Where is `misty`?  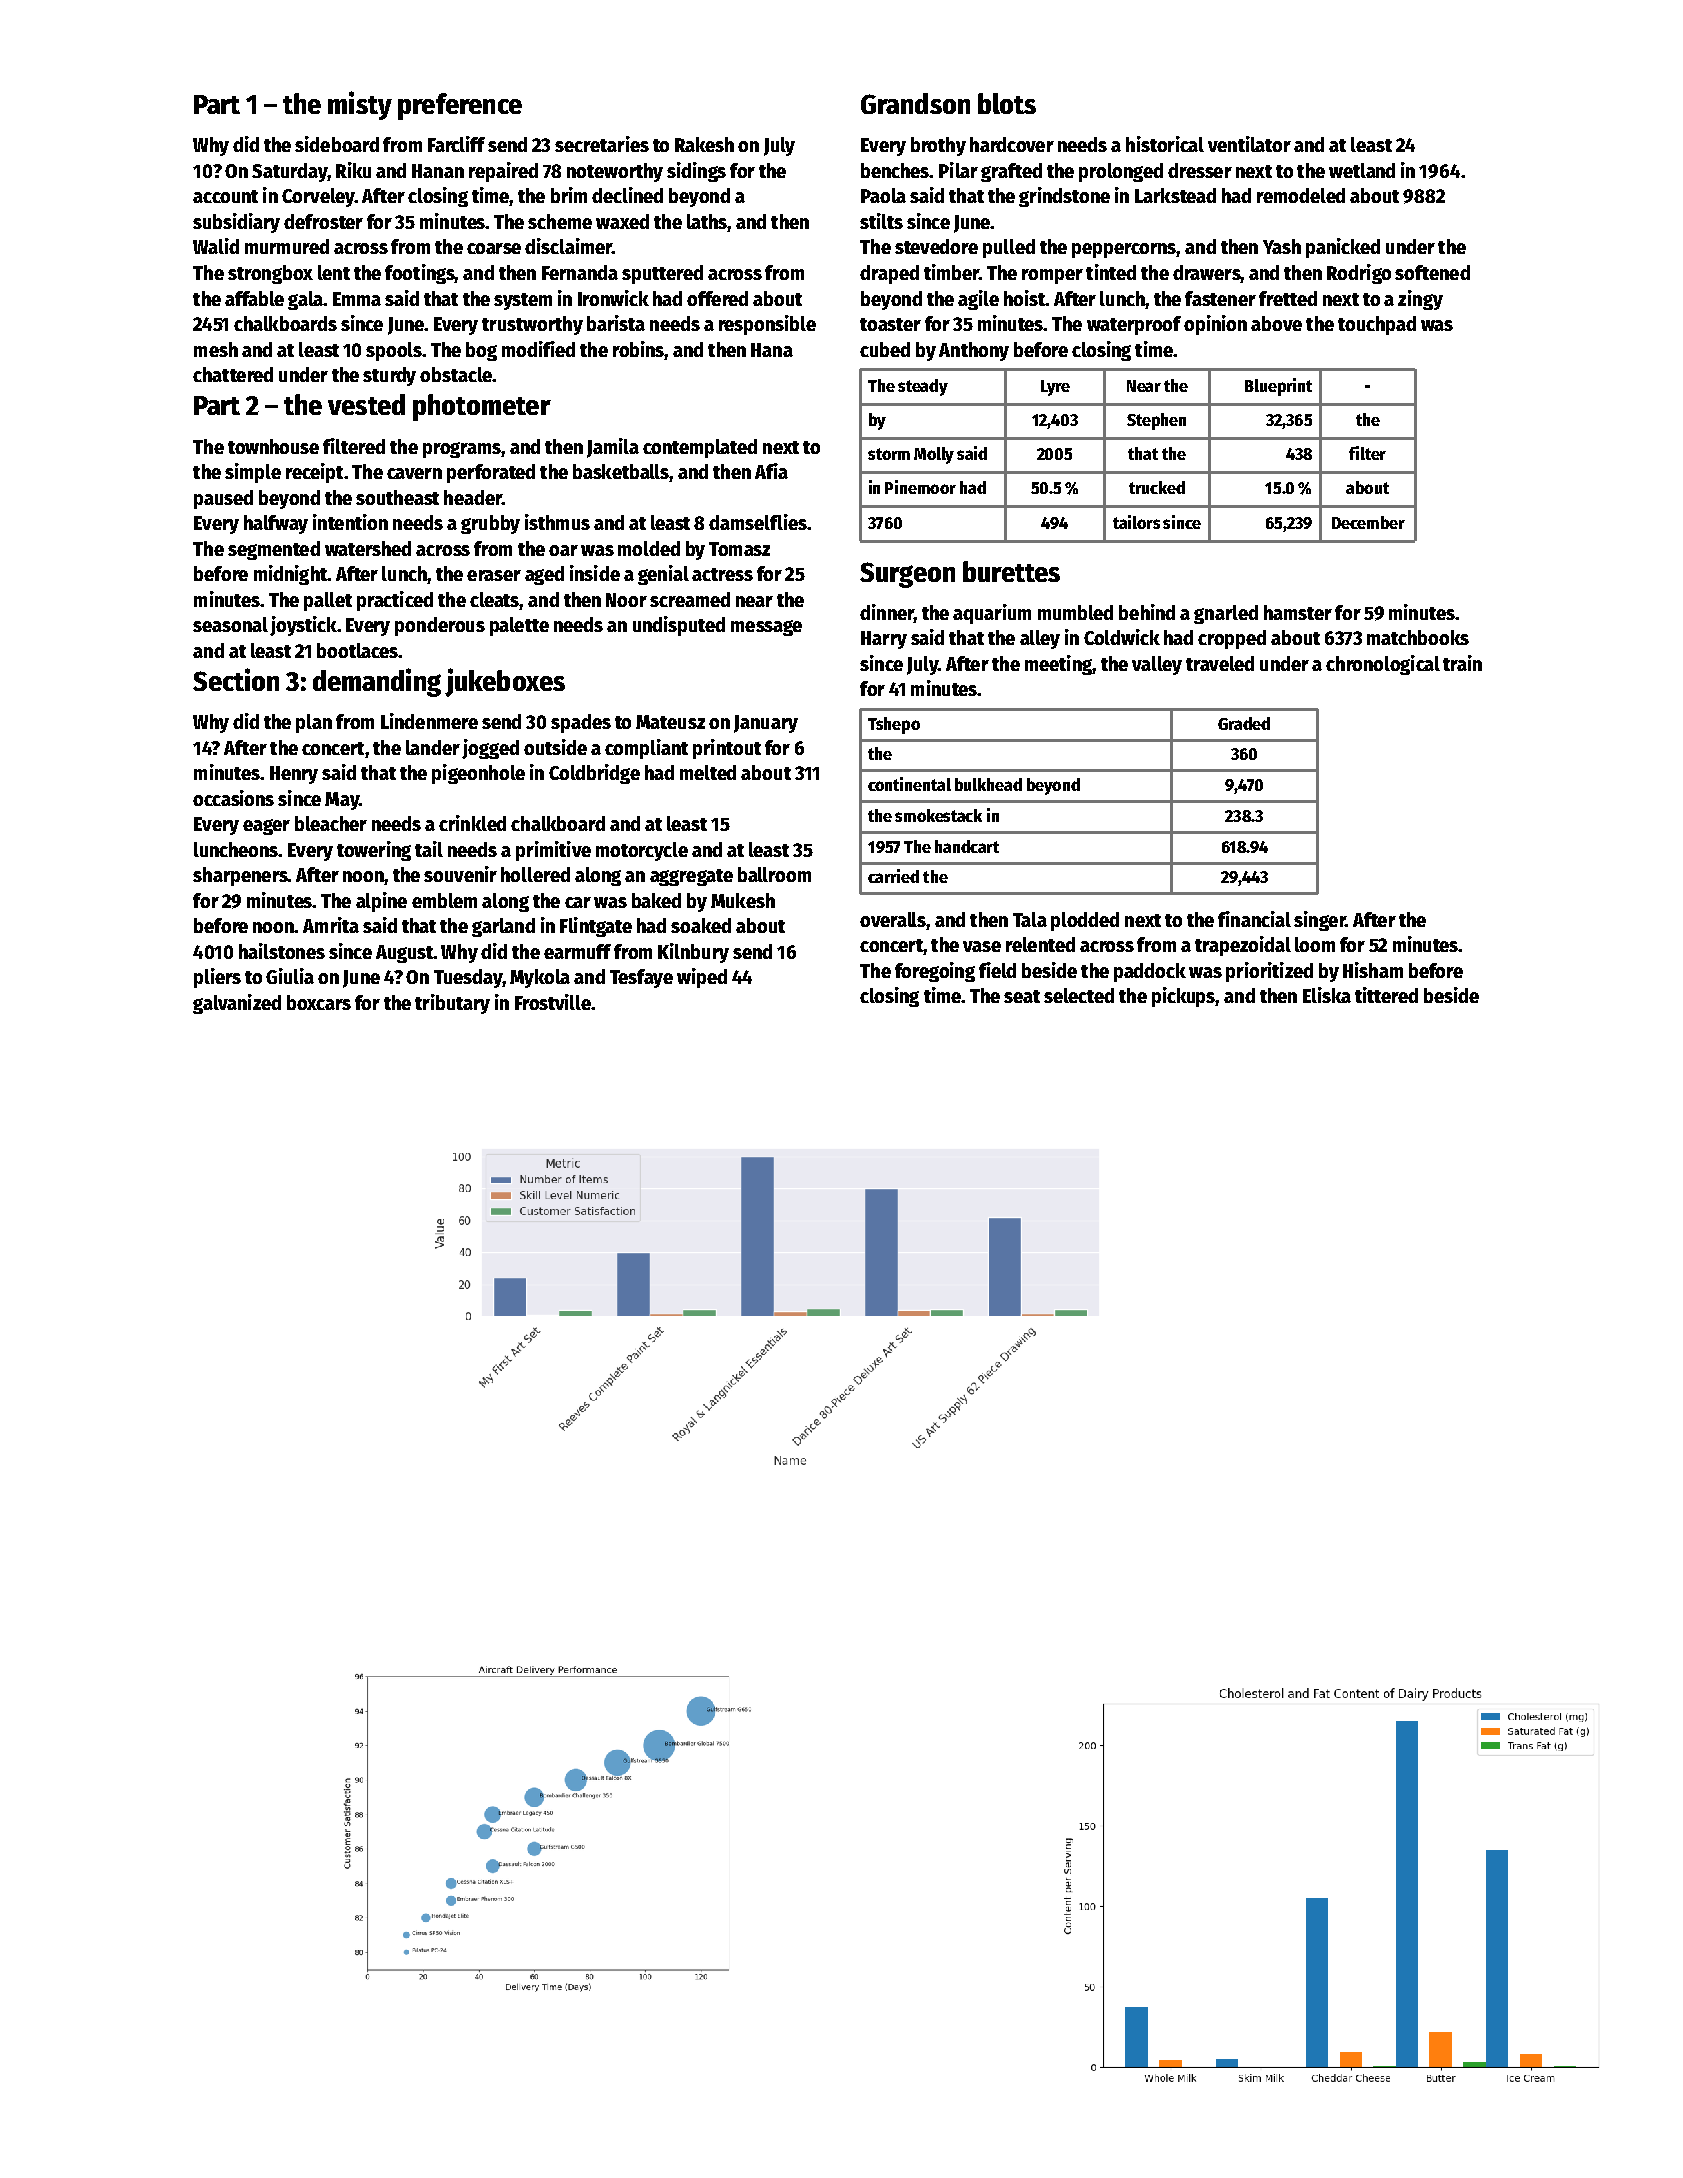
misty is located at coordinates (360, 105).
